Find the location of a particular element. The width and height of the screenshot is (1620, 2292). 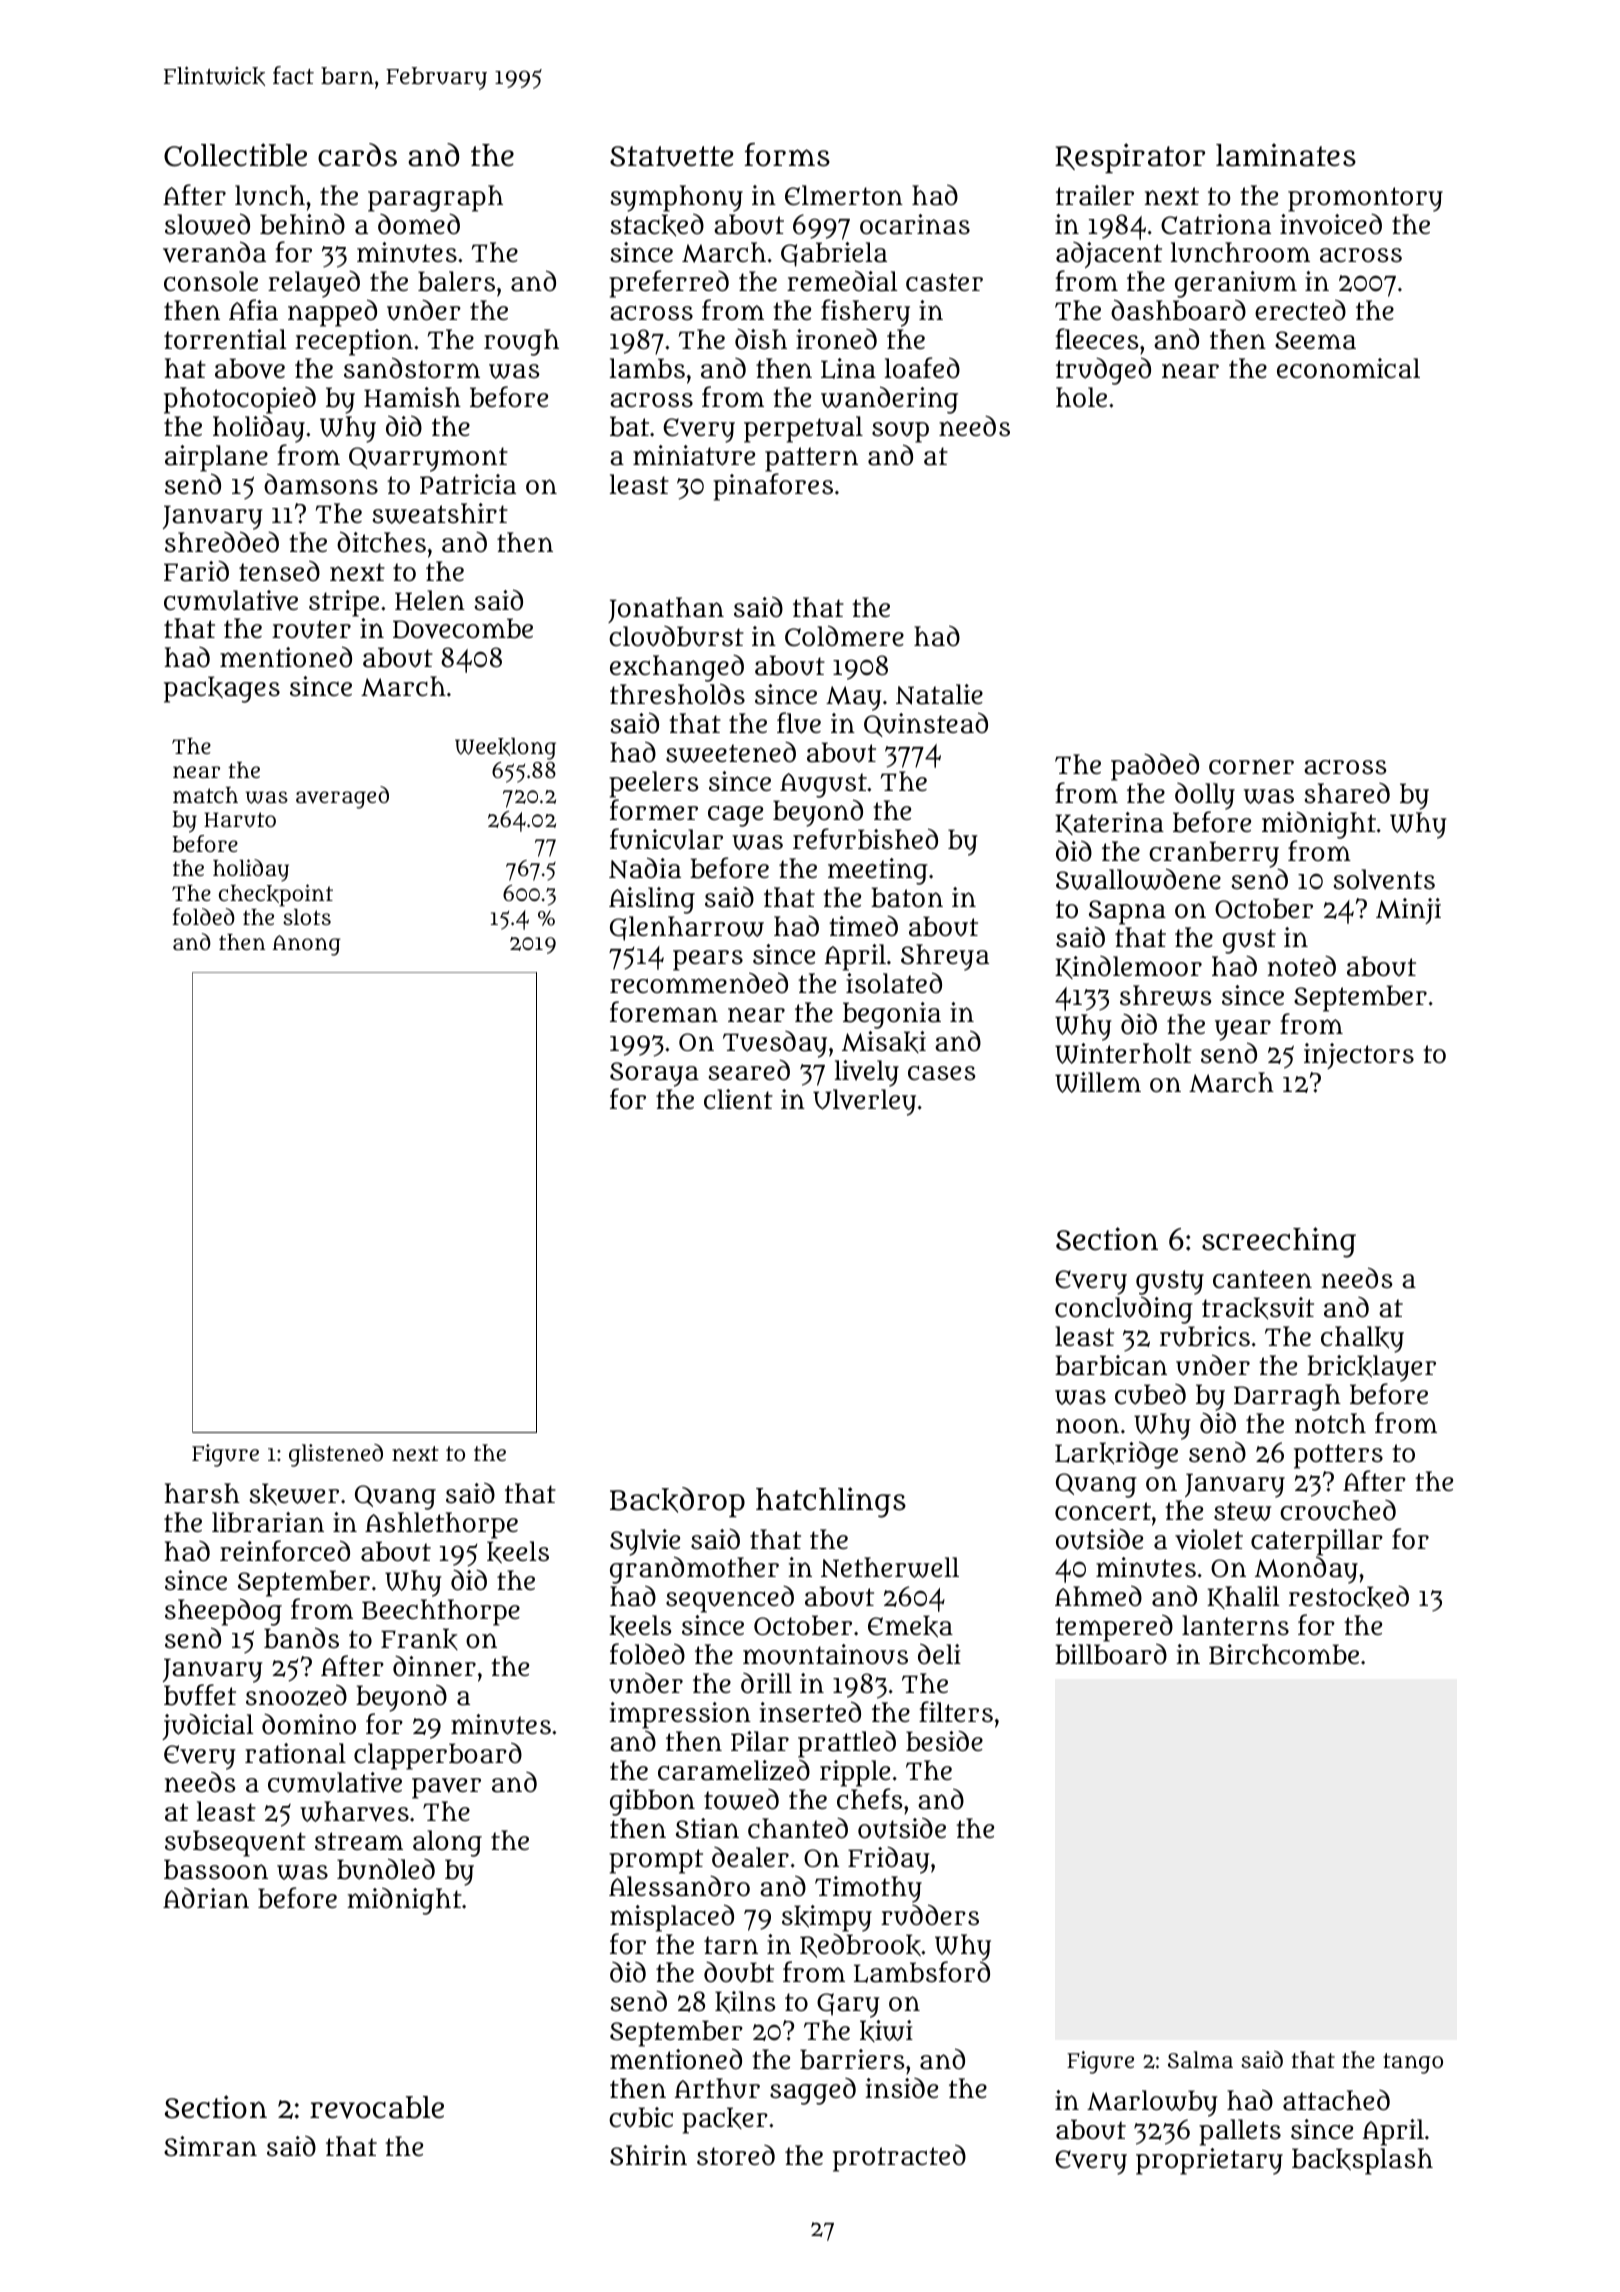

photocopied is located at coordinates (240, 400).
